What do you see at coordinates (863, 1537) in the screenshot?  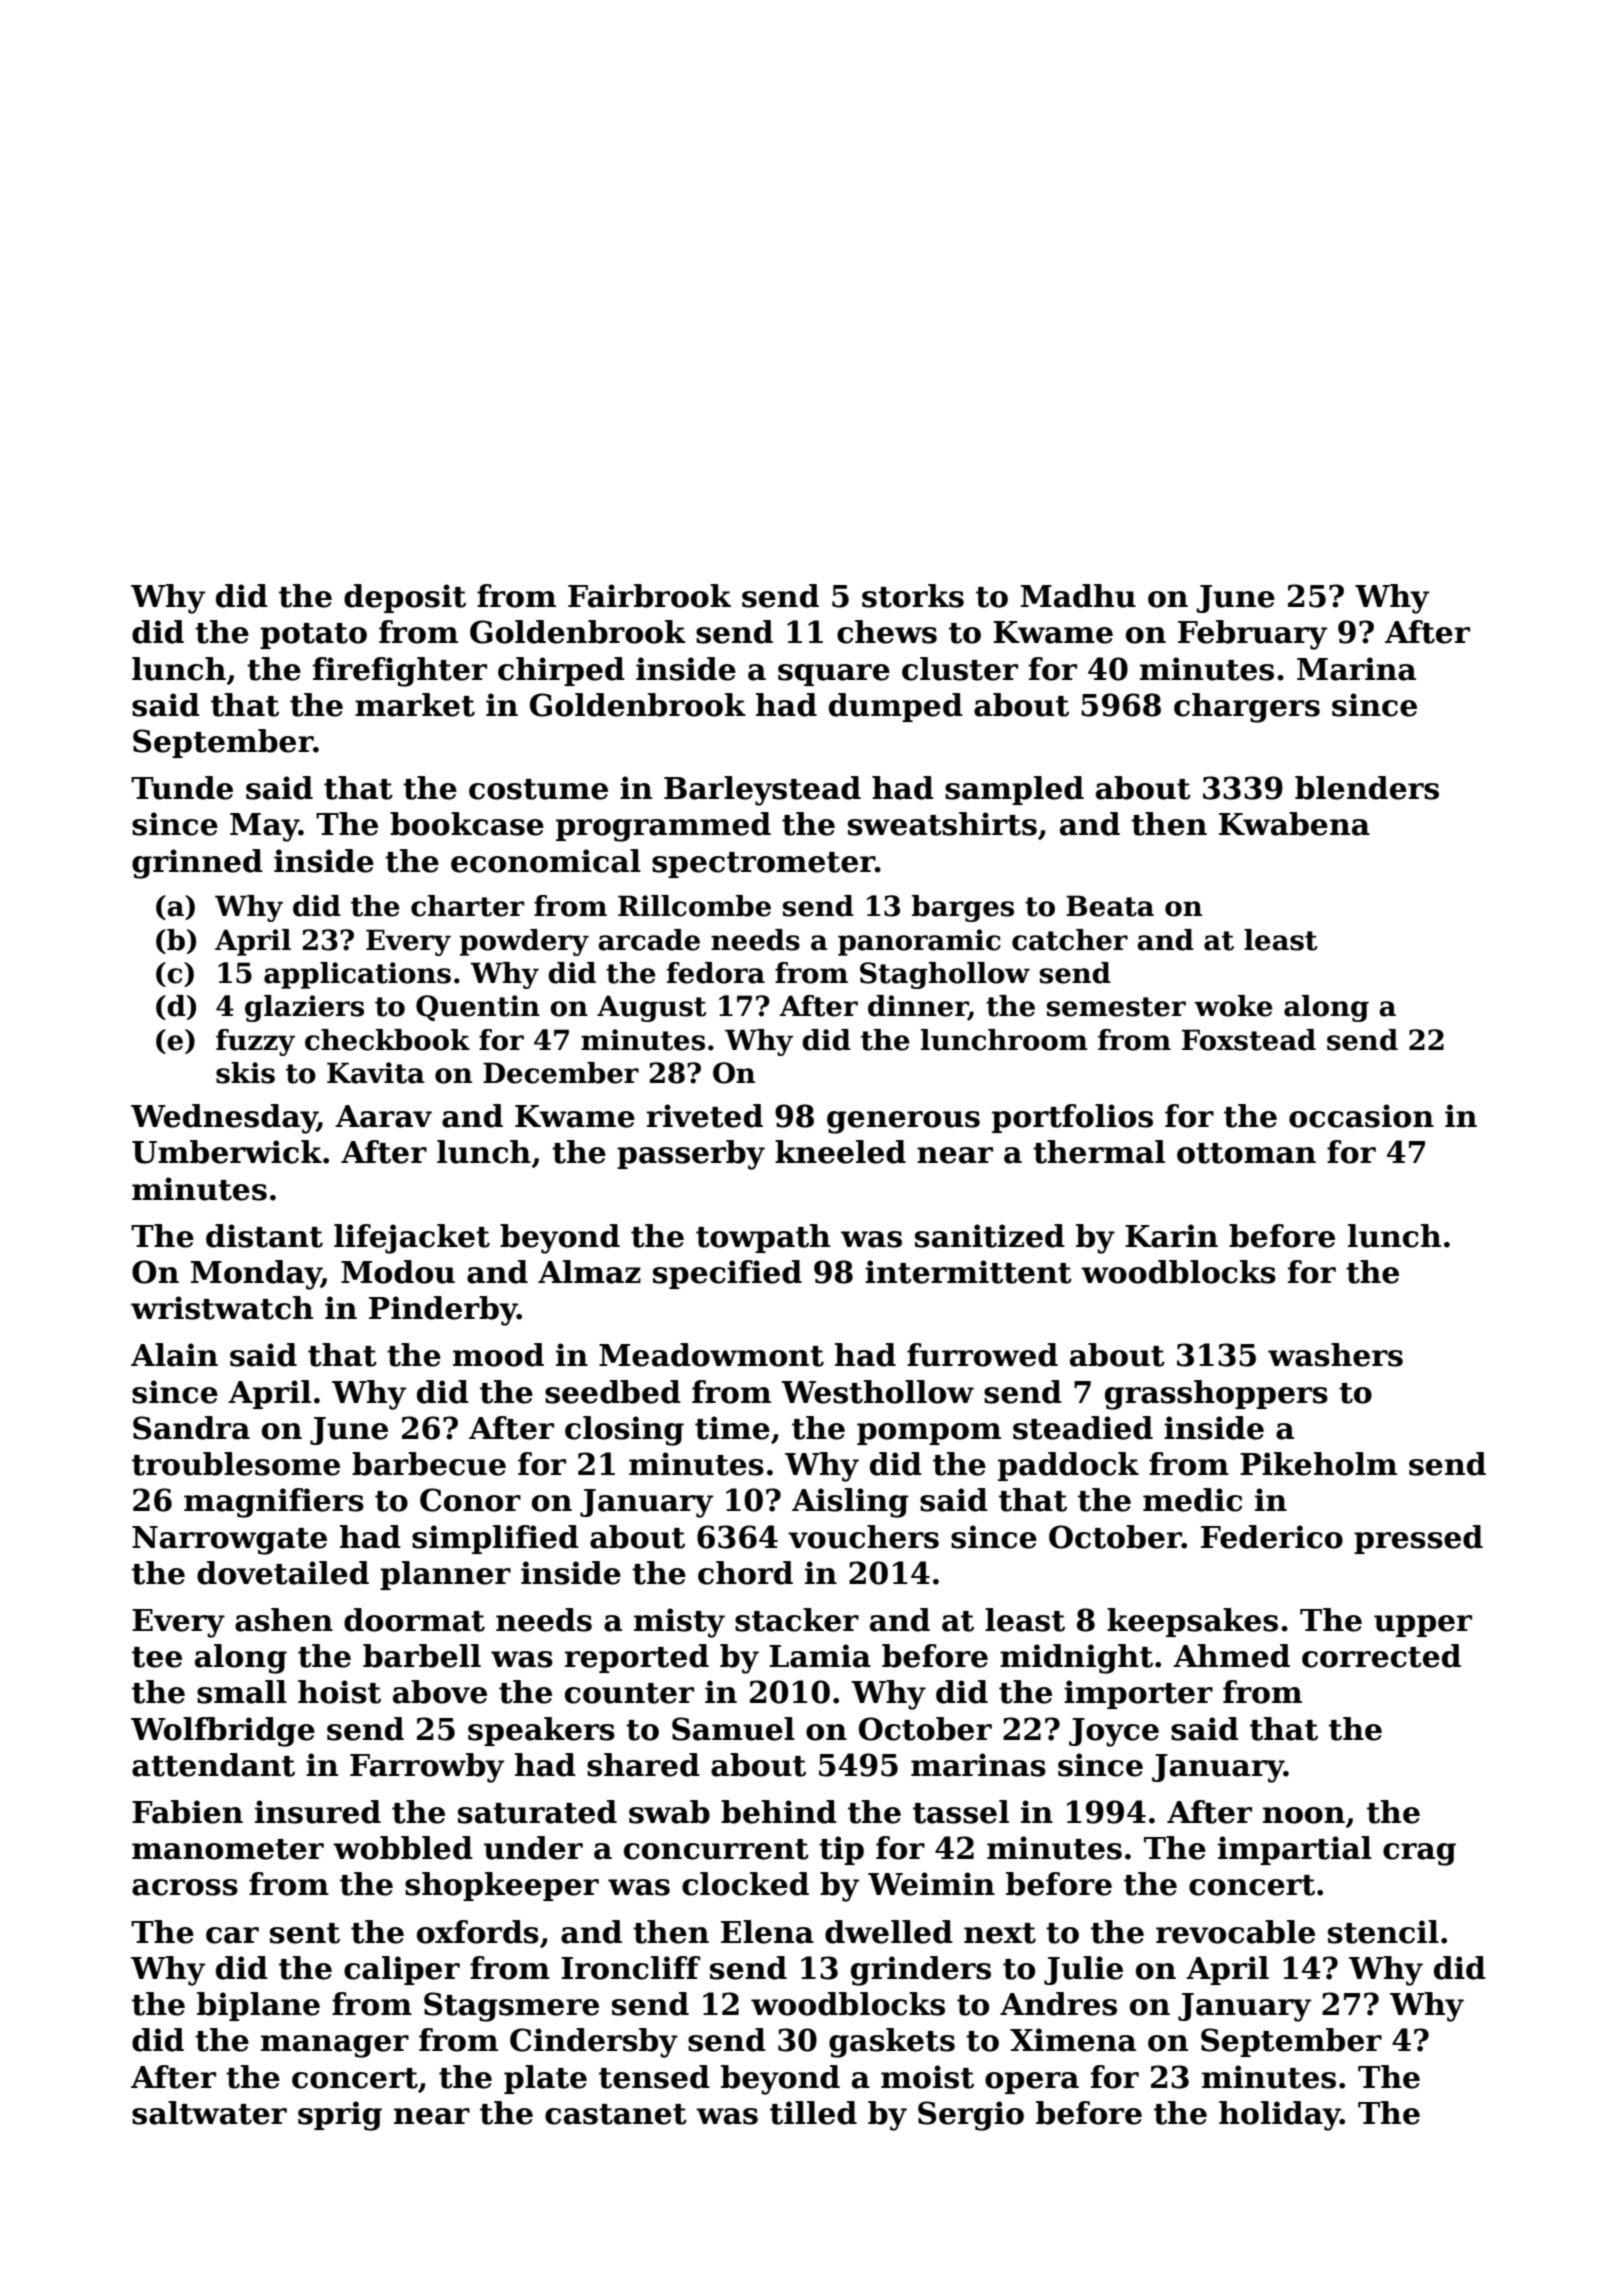 I see `vouchers` at bounding box center [863, 1537].
